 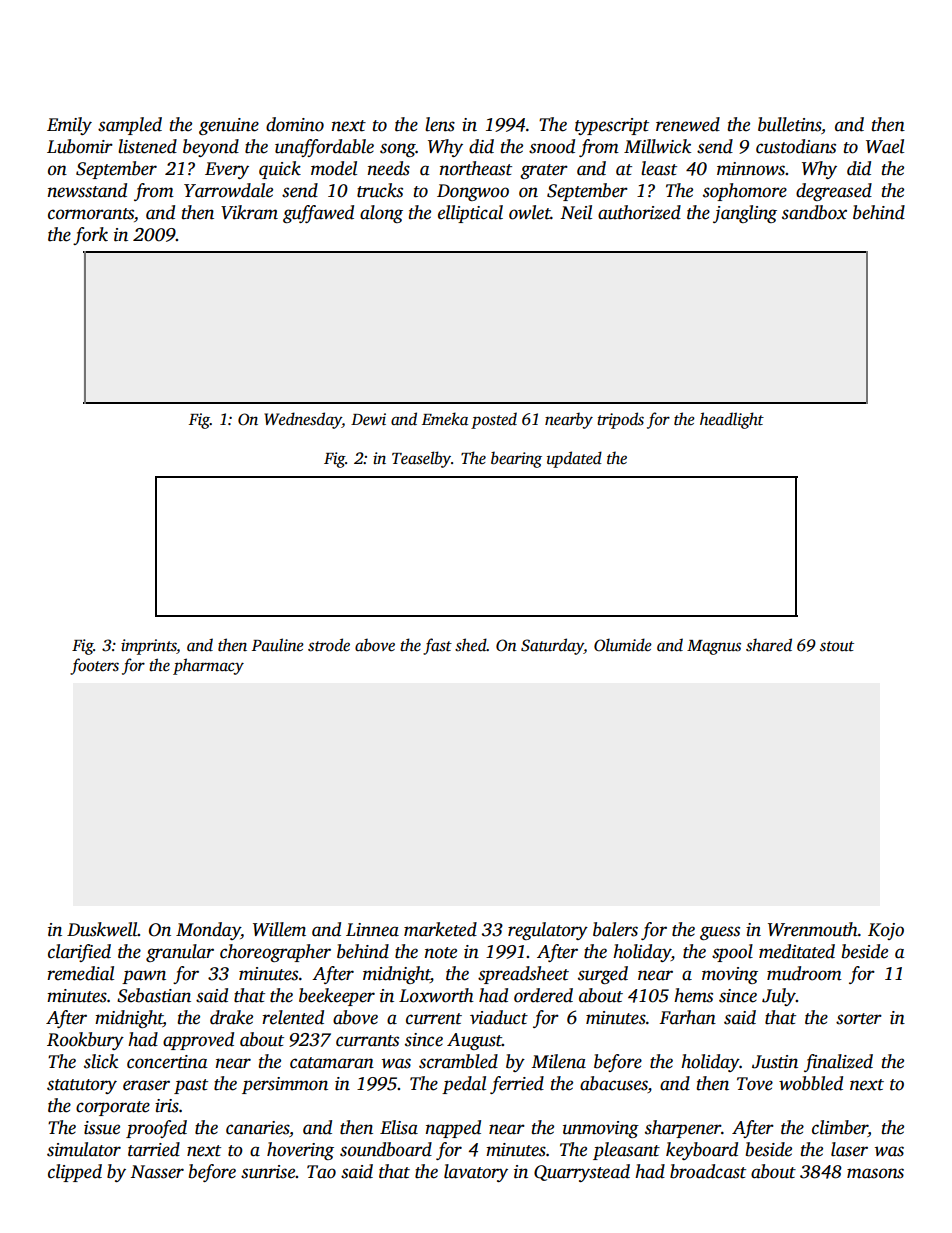 I want to click on Rookbury, so click(x=85, y=1041).
